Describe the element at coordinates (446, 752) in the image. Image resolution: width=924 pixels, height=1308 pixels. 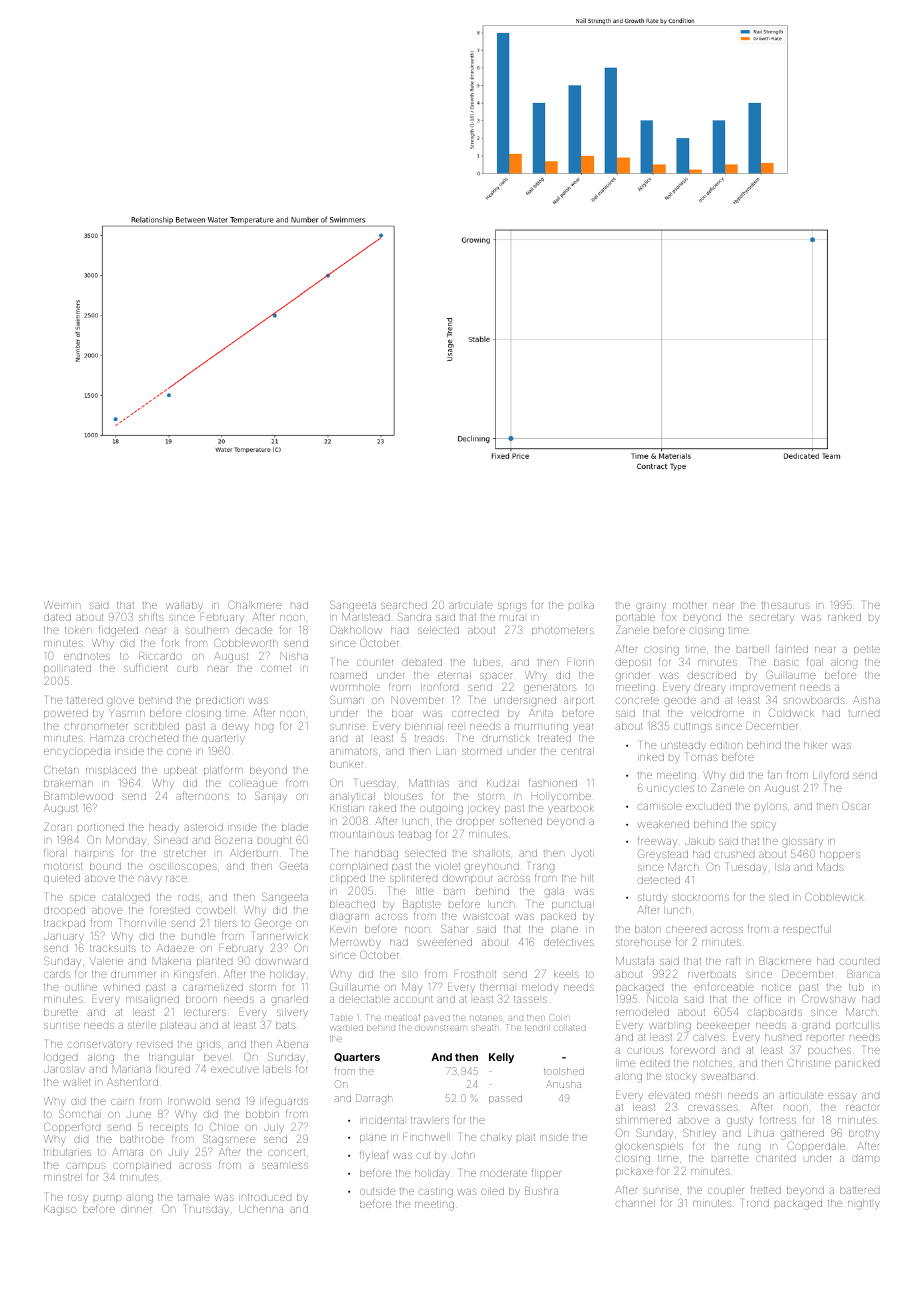
I see `Lian` at that location.
